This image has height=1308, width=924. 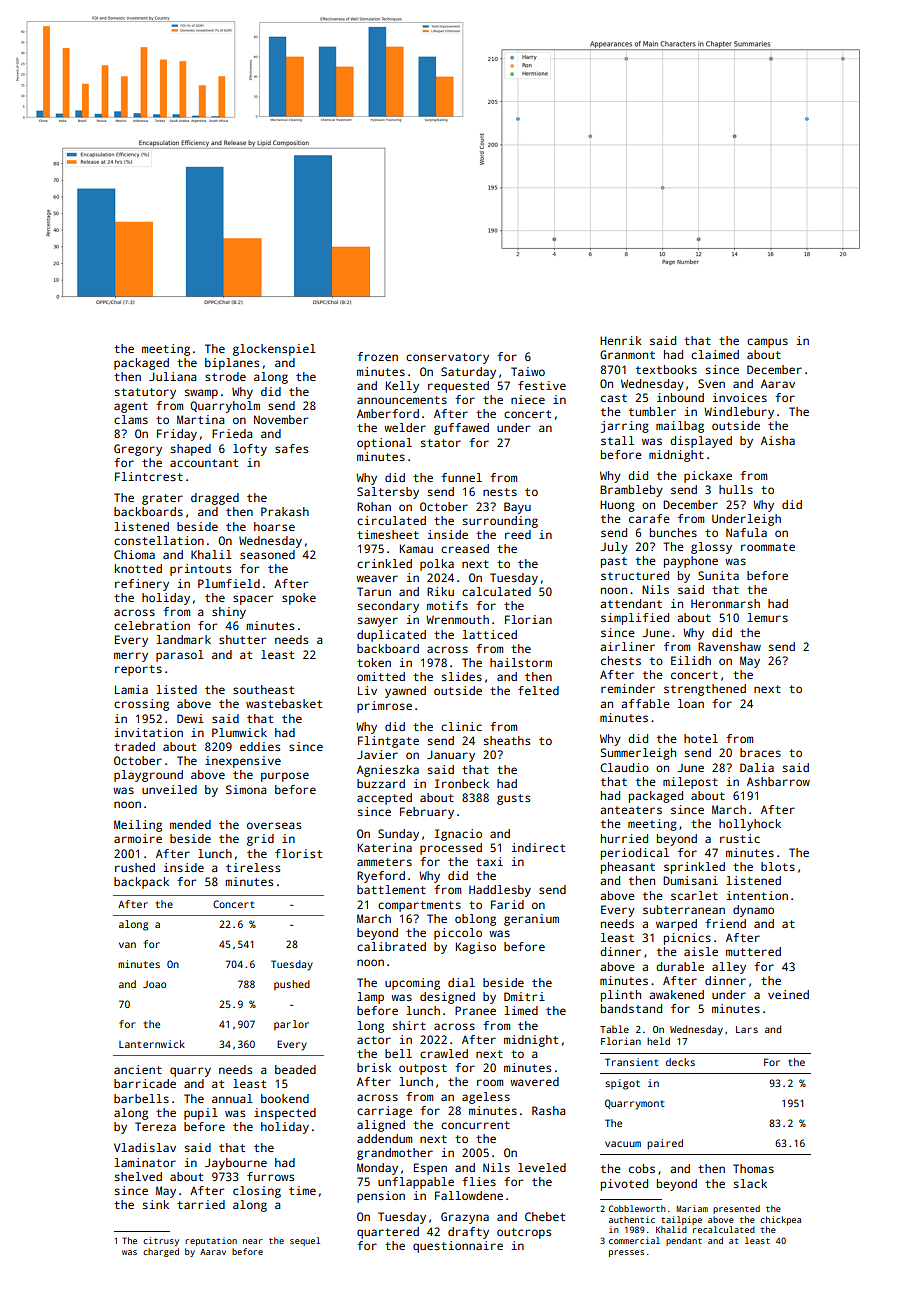 I want to click on glockenspiel, so click(x=274, y=350).
